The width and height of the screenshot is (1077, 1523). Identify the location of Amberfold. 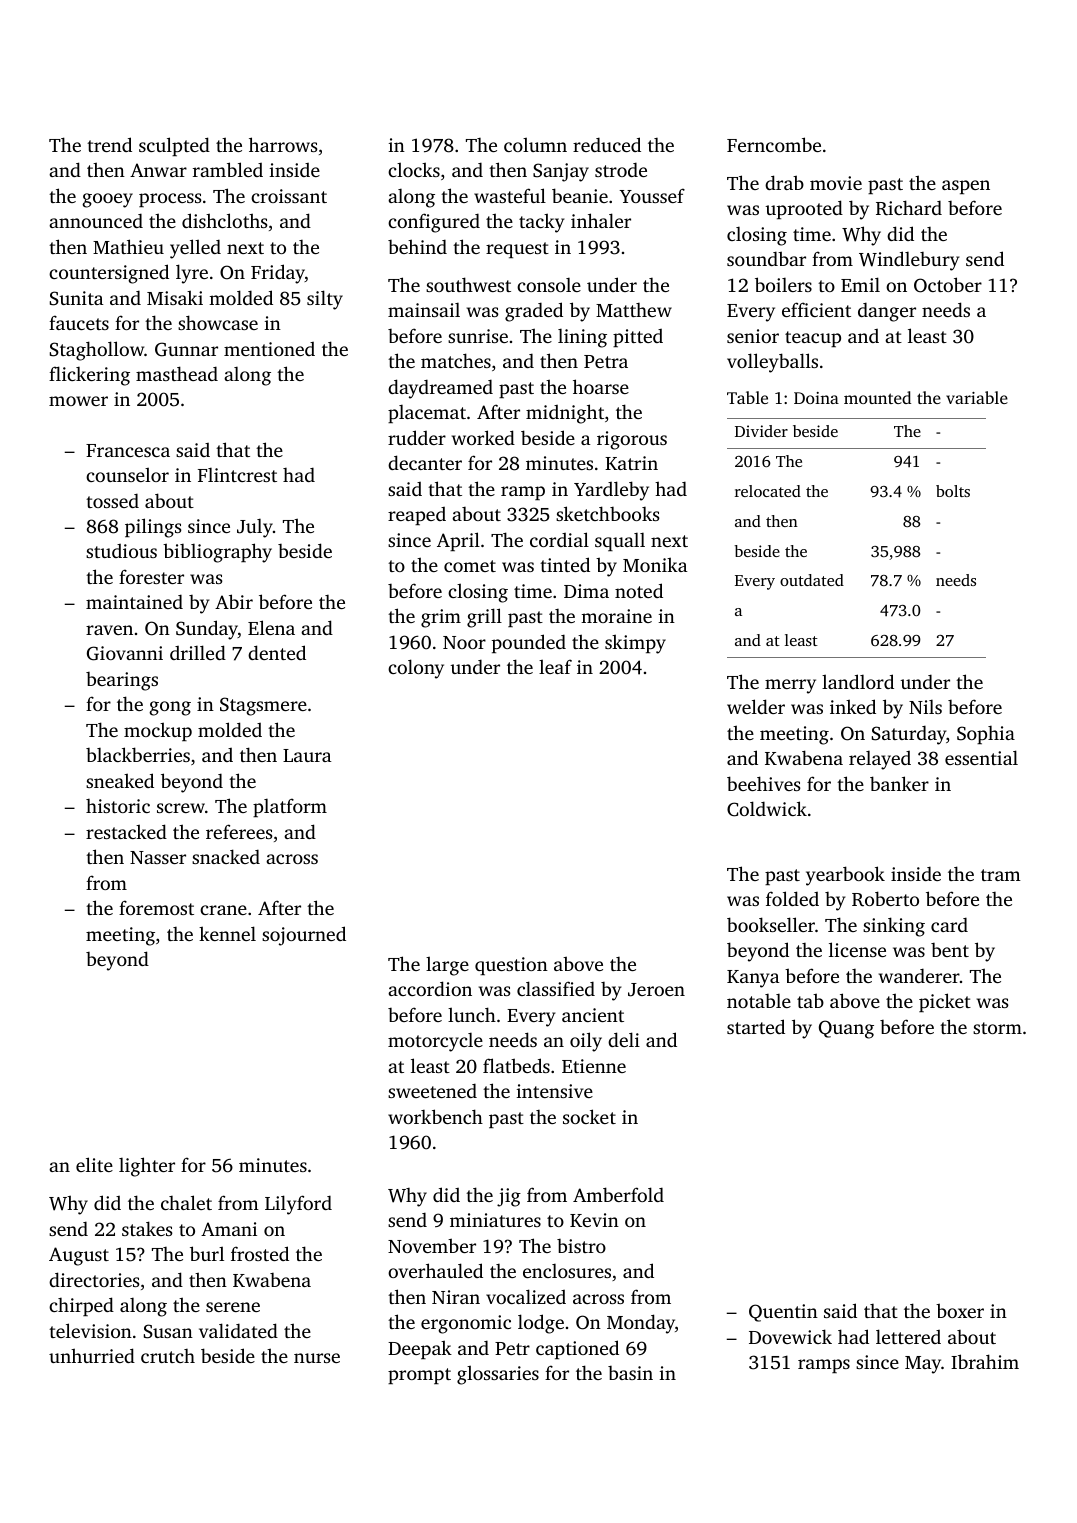
(618, 1194).
